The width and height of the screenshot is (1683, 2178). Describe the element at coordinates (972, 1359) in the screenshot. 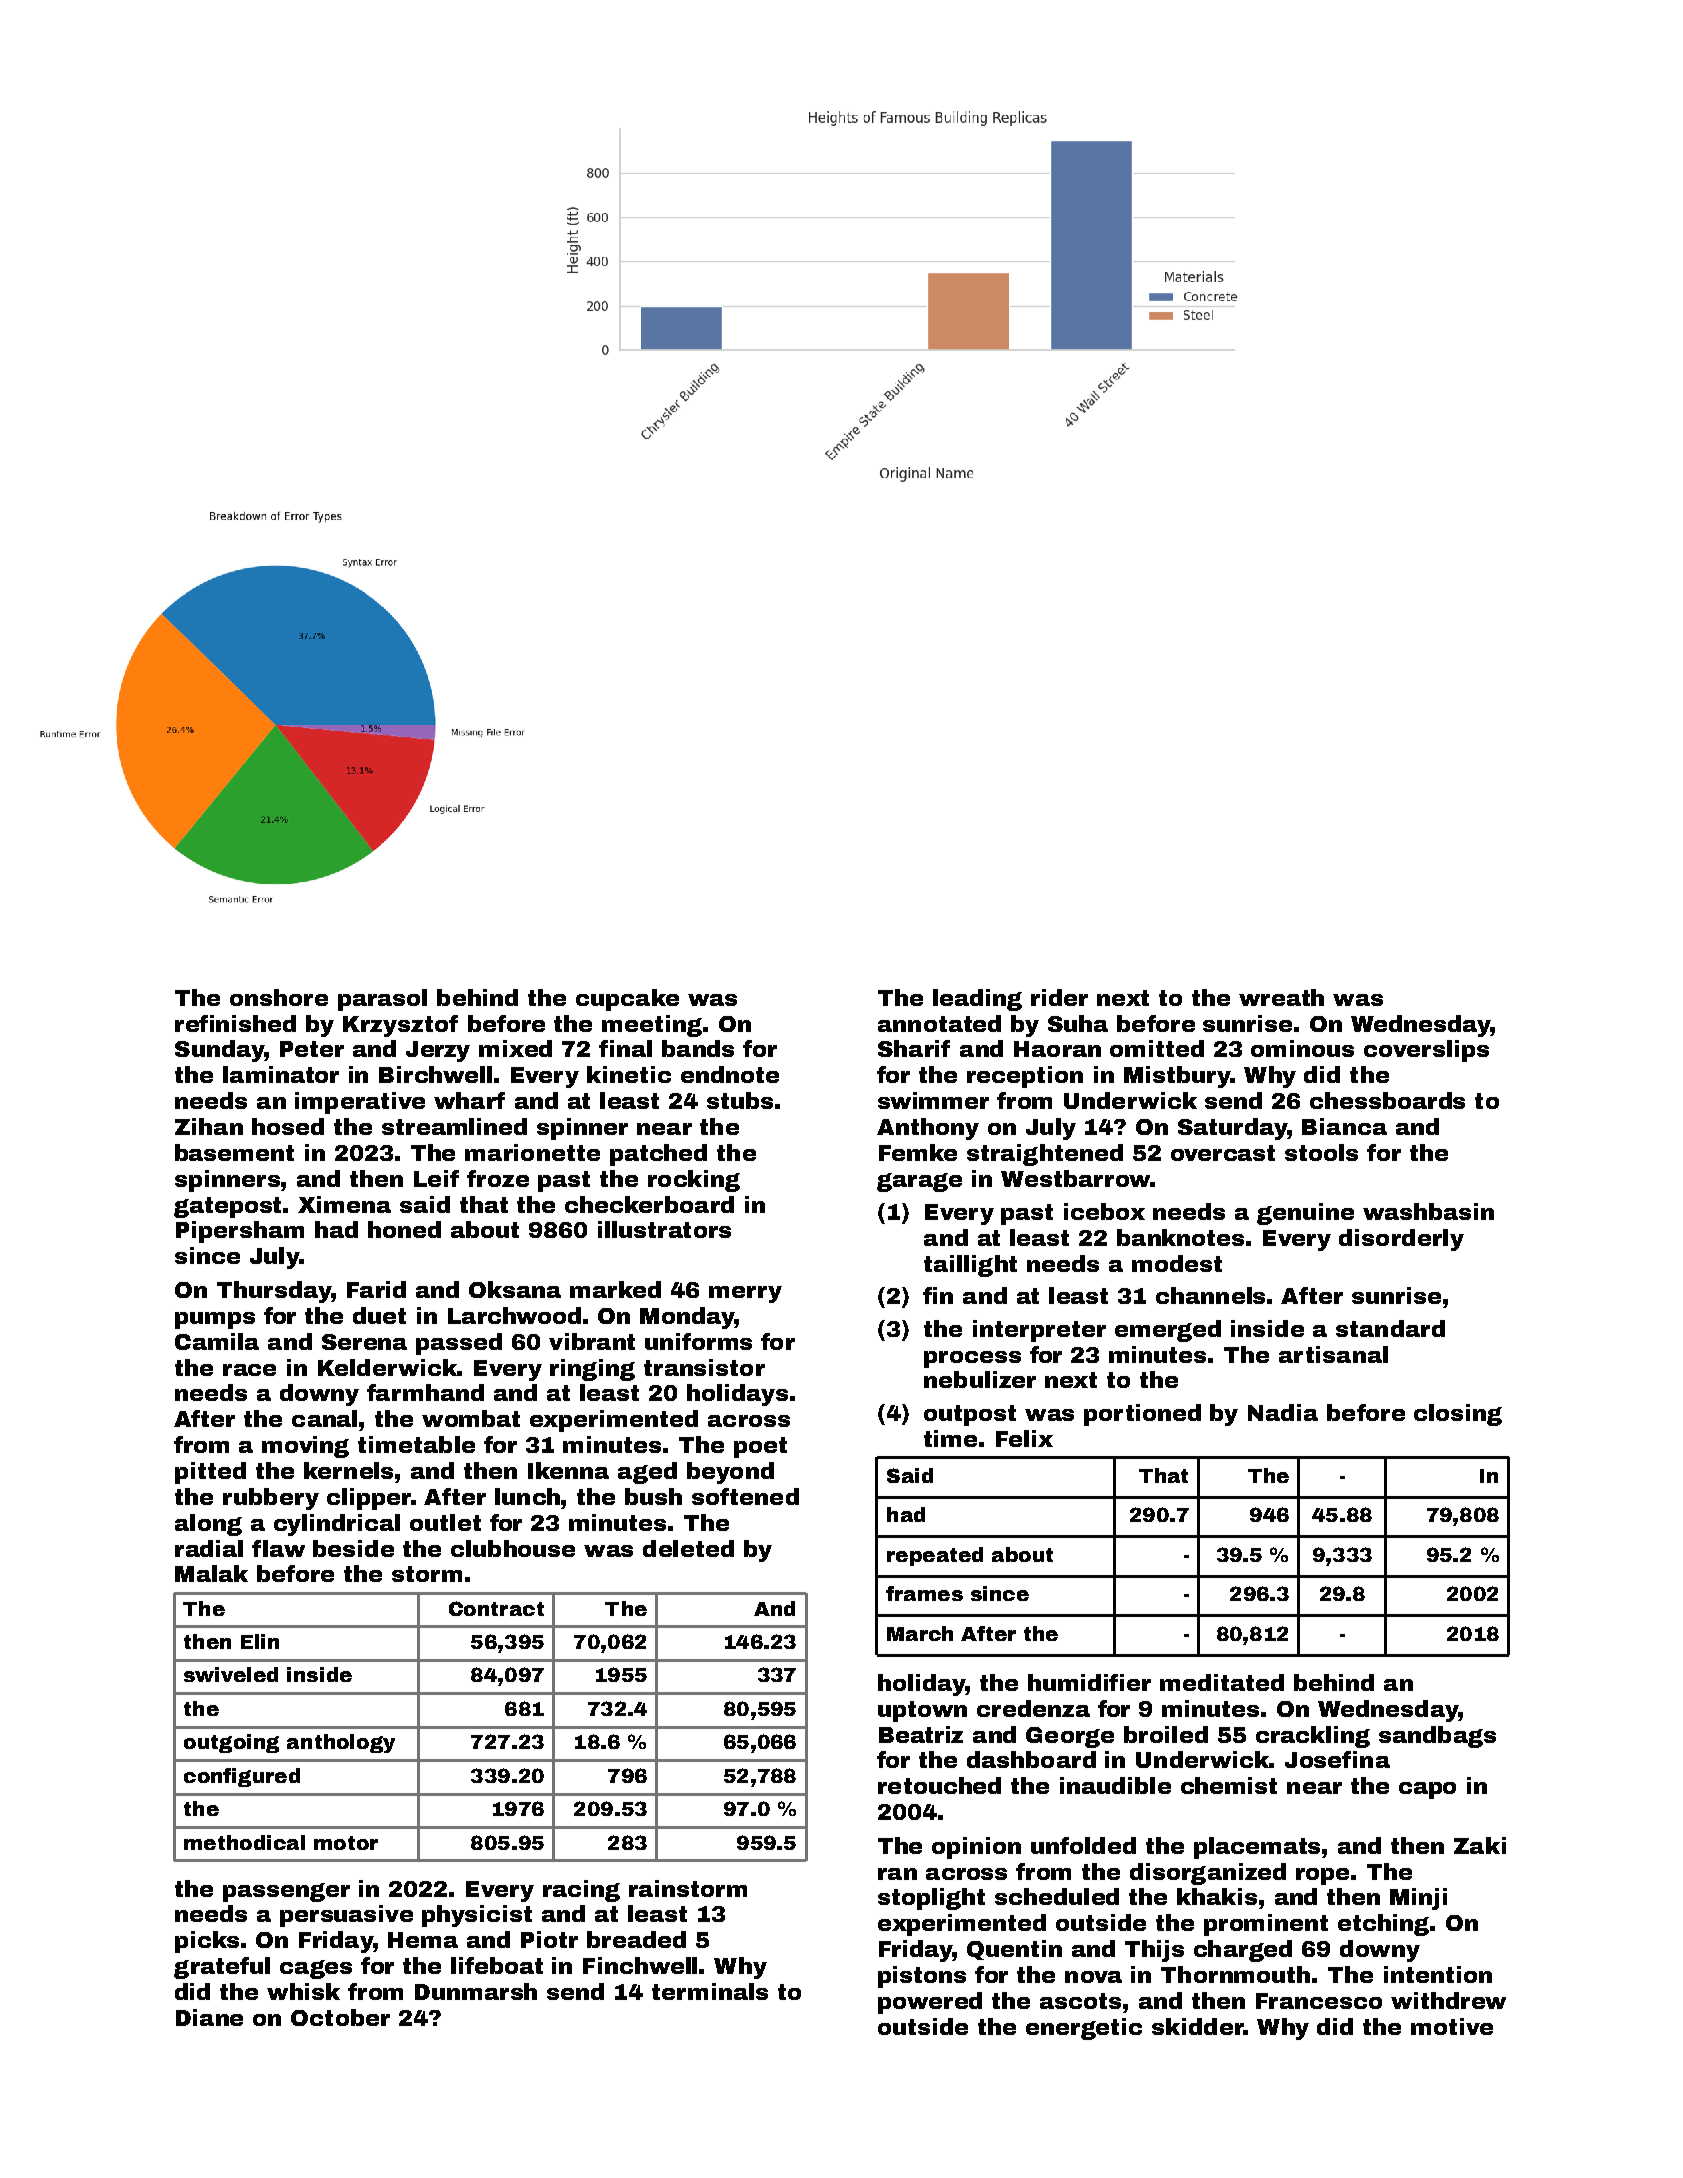

I see `process` at that location.
